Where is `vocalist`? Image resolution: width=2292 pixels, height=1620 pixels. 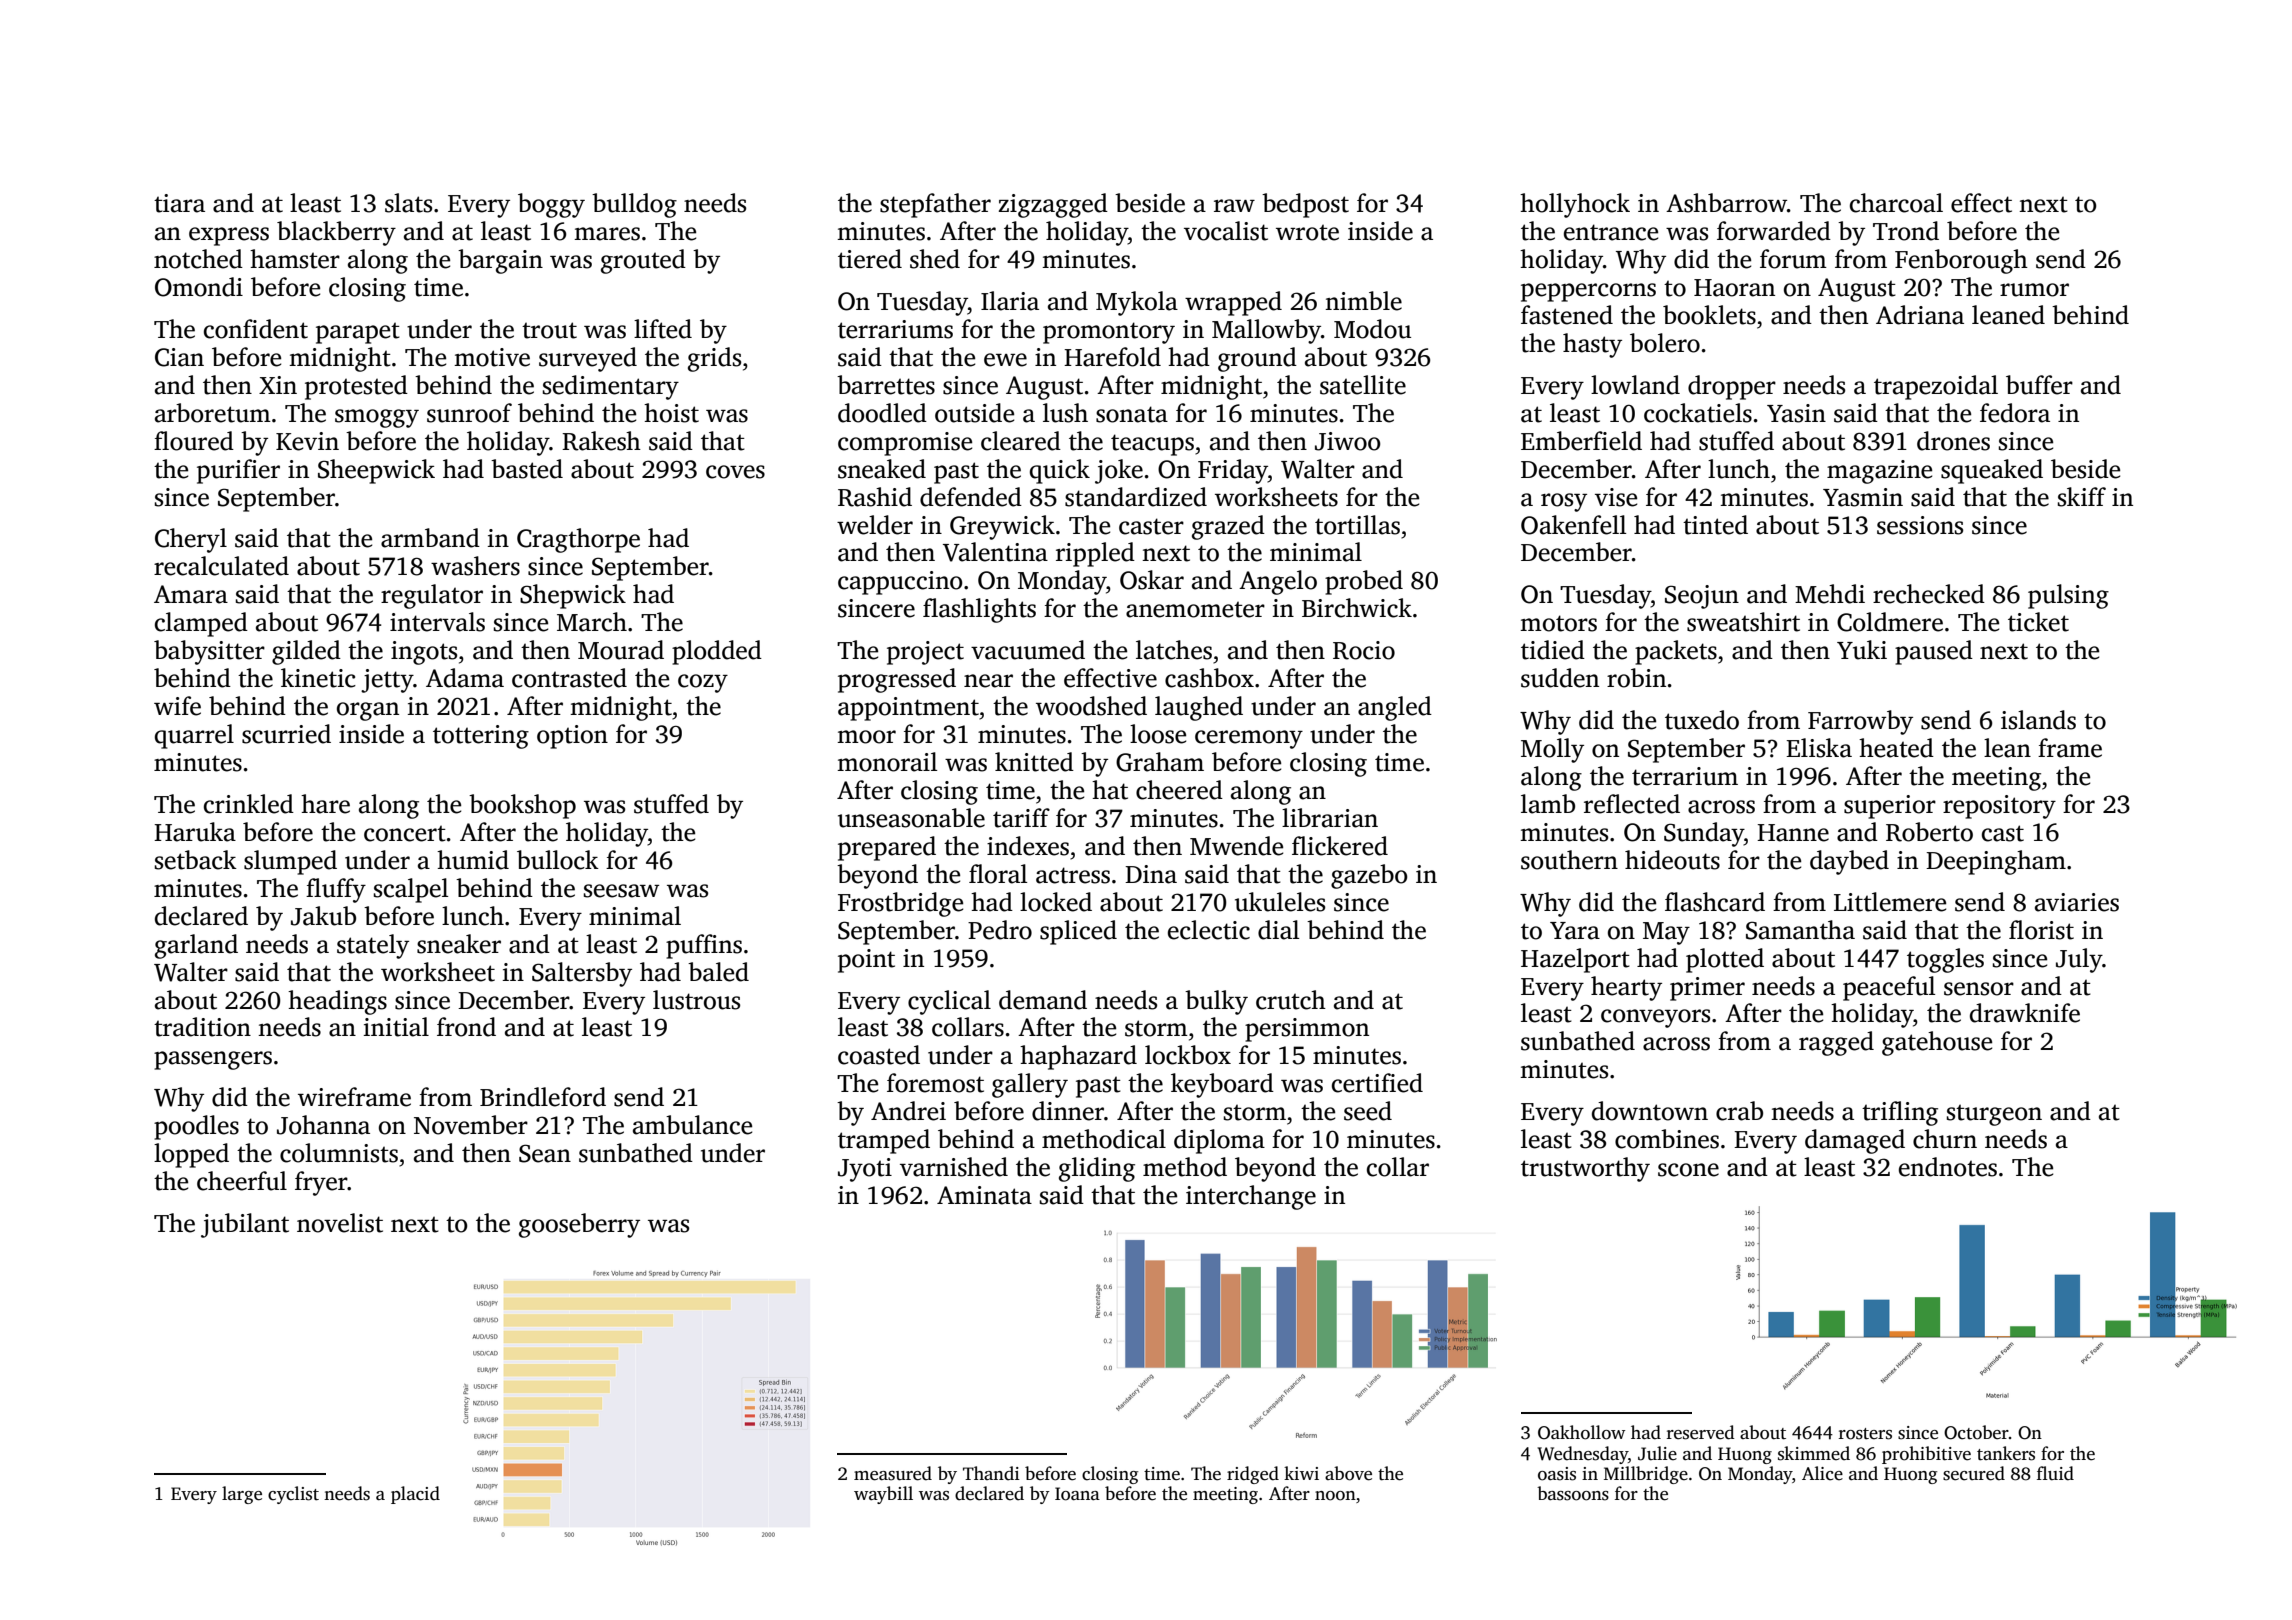 vocalist is located at coordinates (1226, 231).
